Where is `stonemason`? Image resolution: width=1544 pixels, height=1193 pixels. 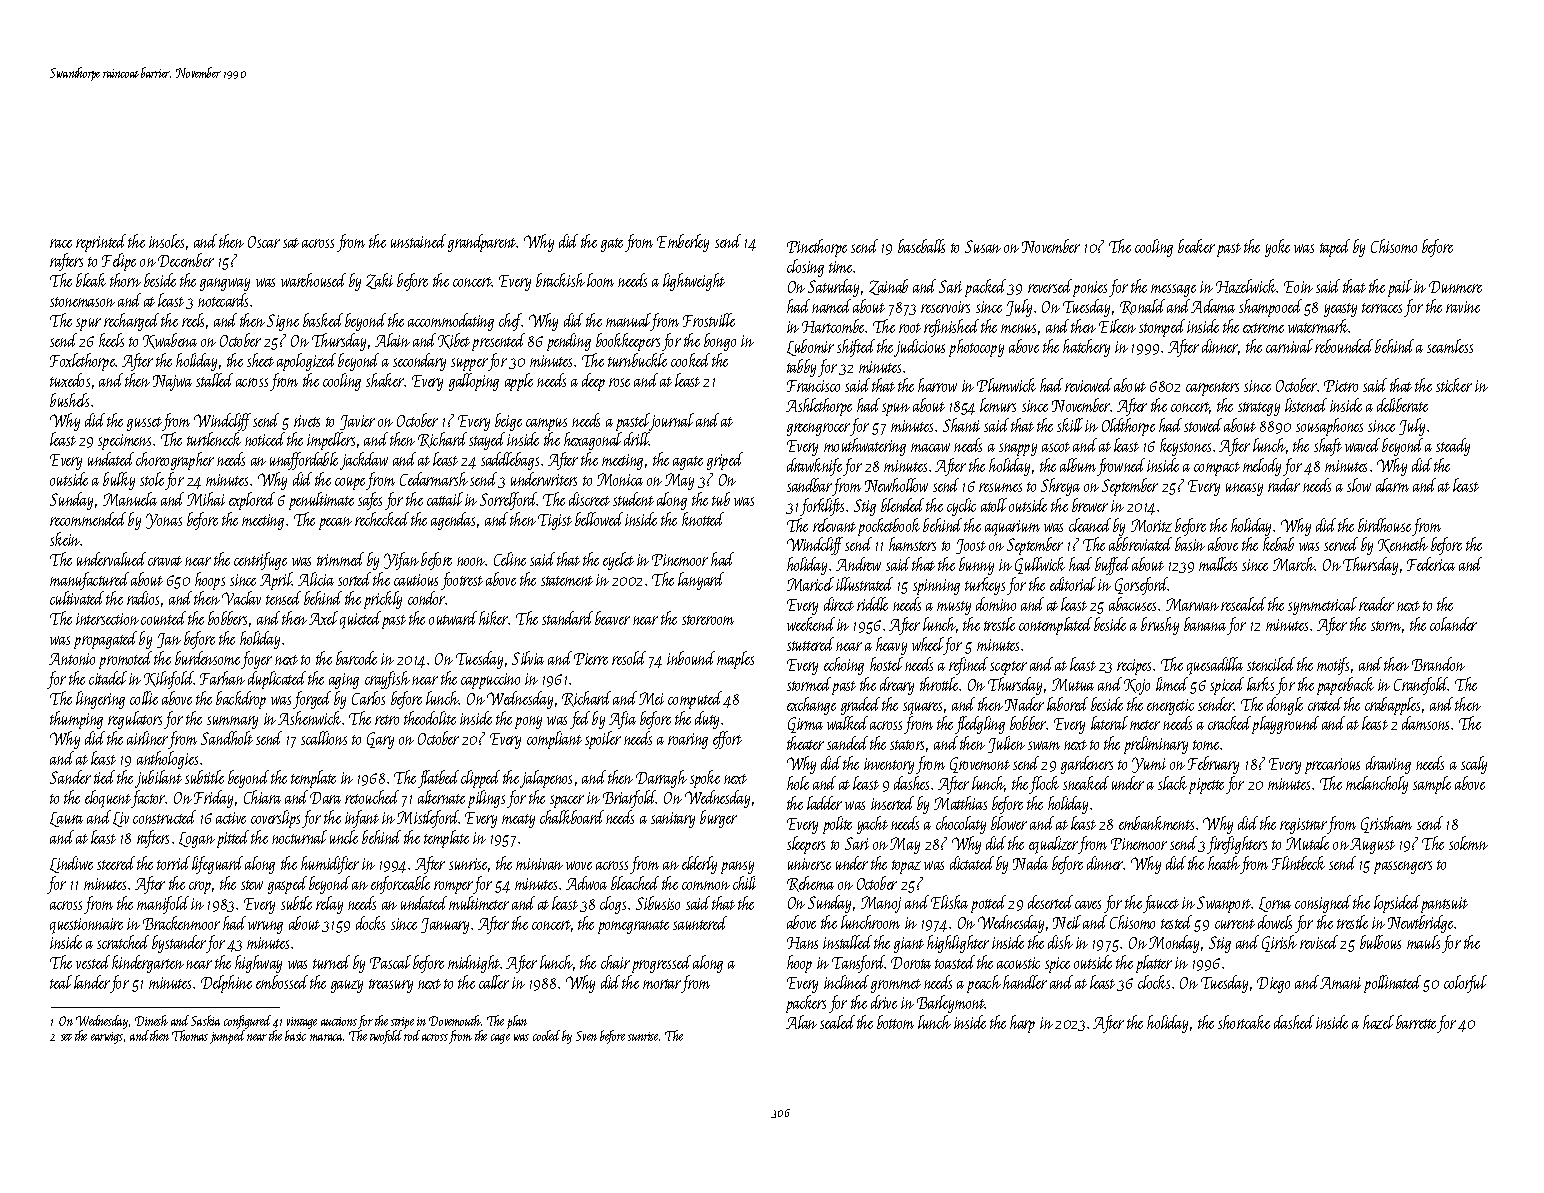 stonemason is located at coordinates (82, 302).
